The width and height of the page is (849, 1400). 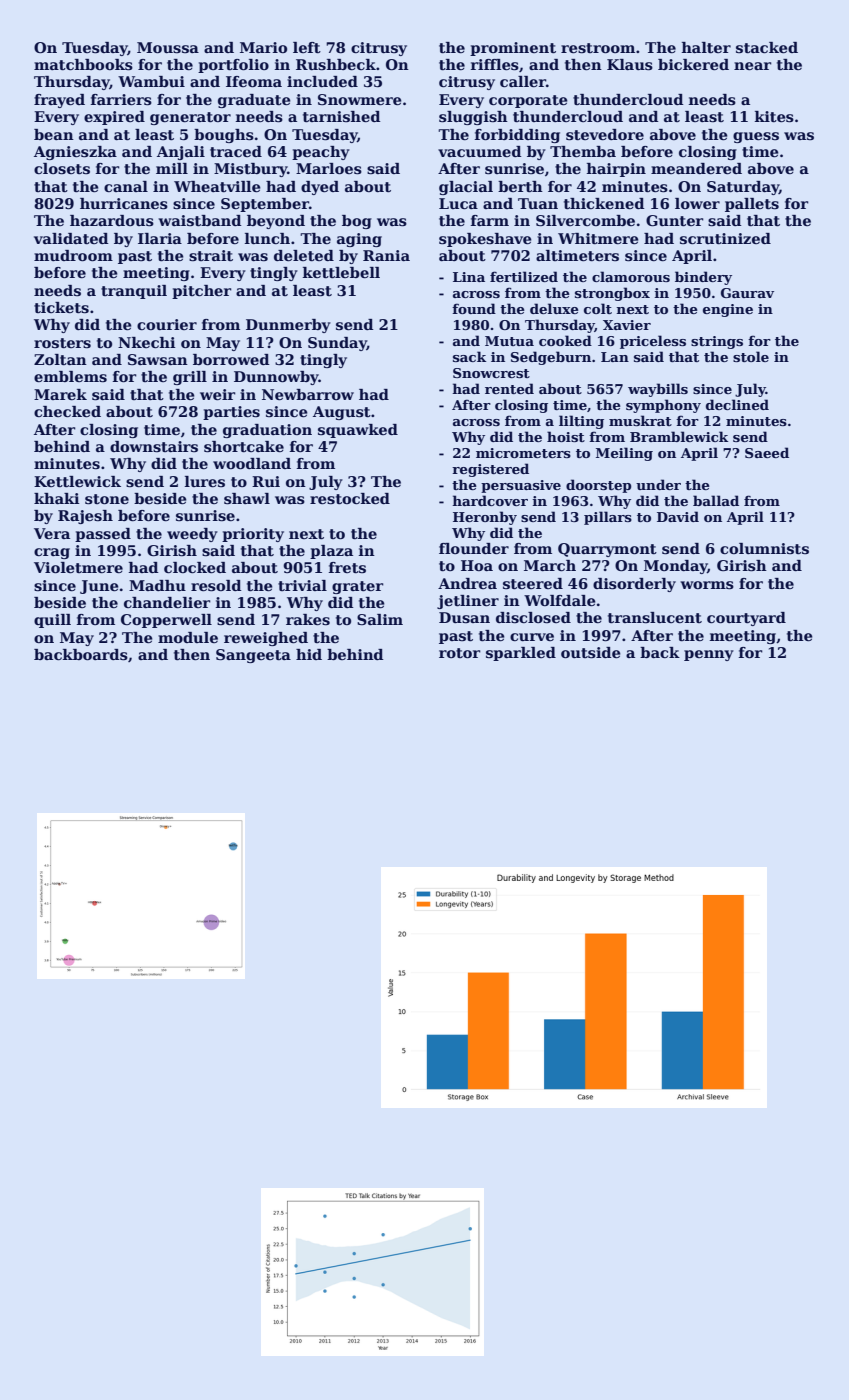 What do you see at coordinates (73, 255) in the page?
I see `mudroom` at bounding box center [73, 255].
